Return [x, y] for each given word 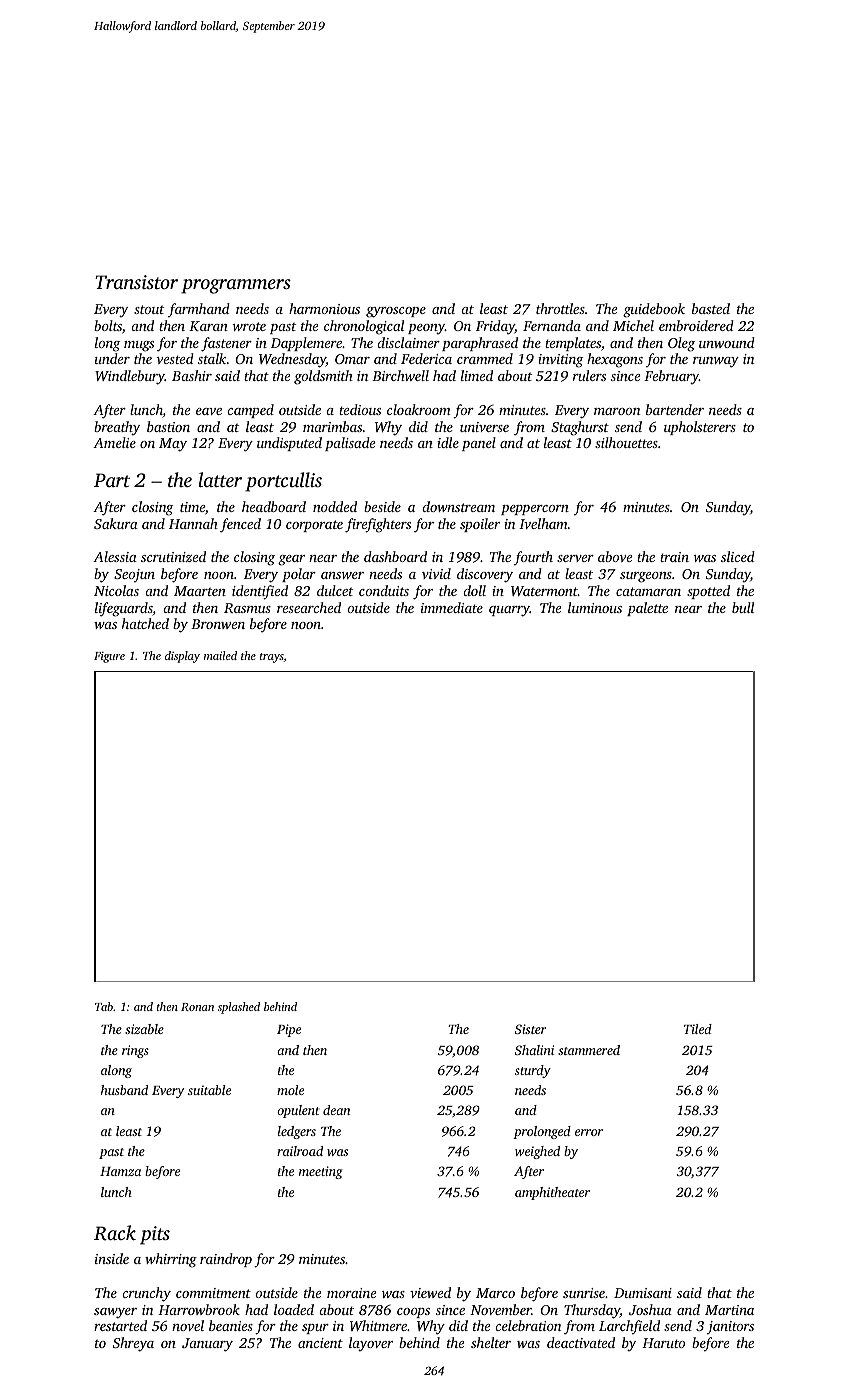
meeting [321, 1172]
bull [743, 607]
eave [209, 411]
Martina [729, 1310]
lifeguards [124, 609]
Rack [115, 1233]
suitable [209, 1090]
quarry [509, 611]
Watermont [544, 591]
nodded [335, 506]
